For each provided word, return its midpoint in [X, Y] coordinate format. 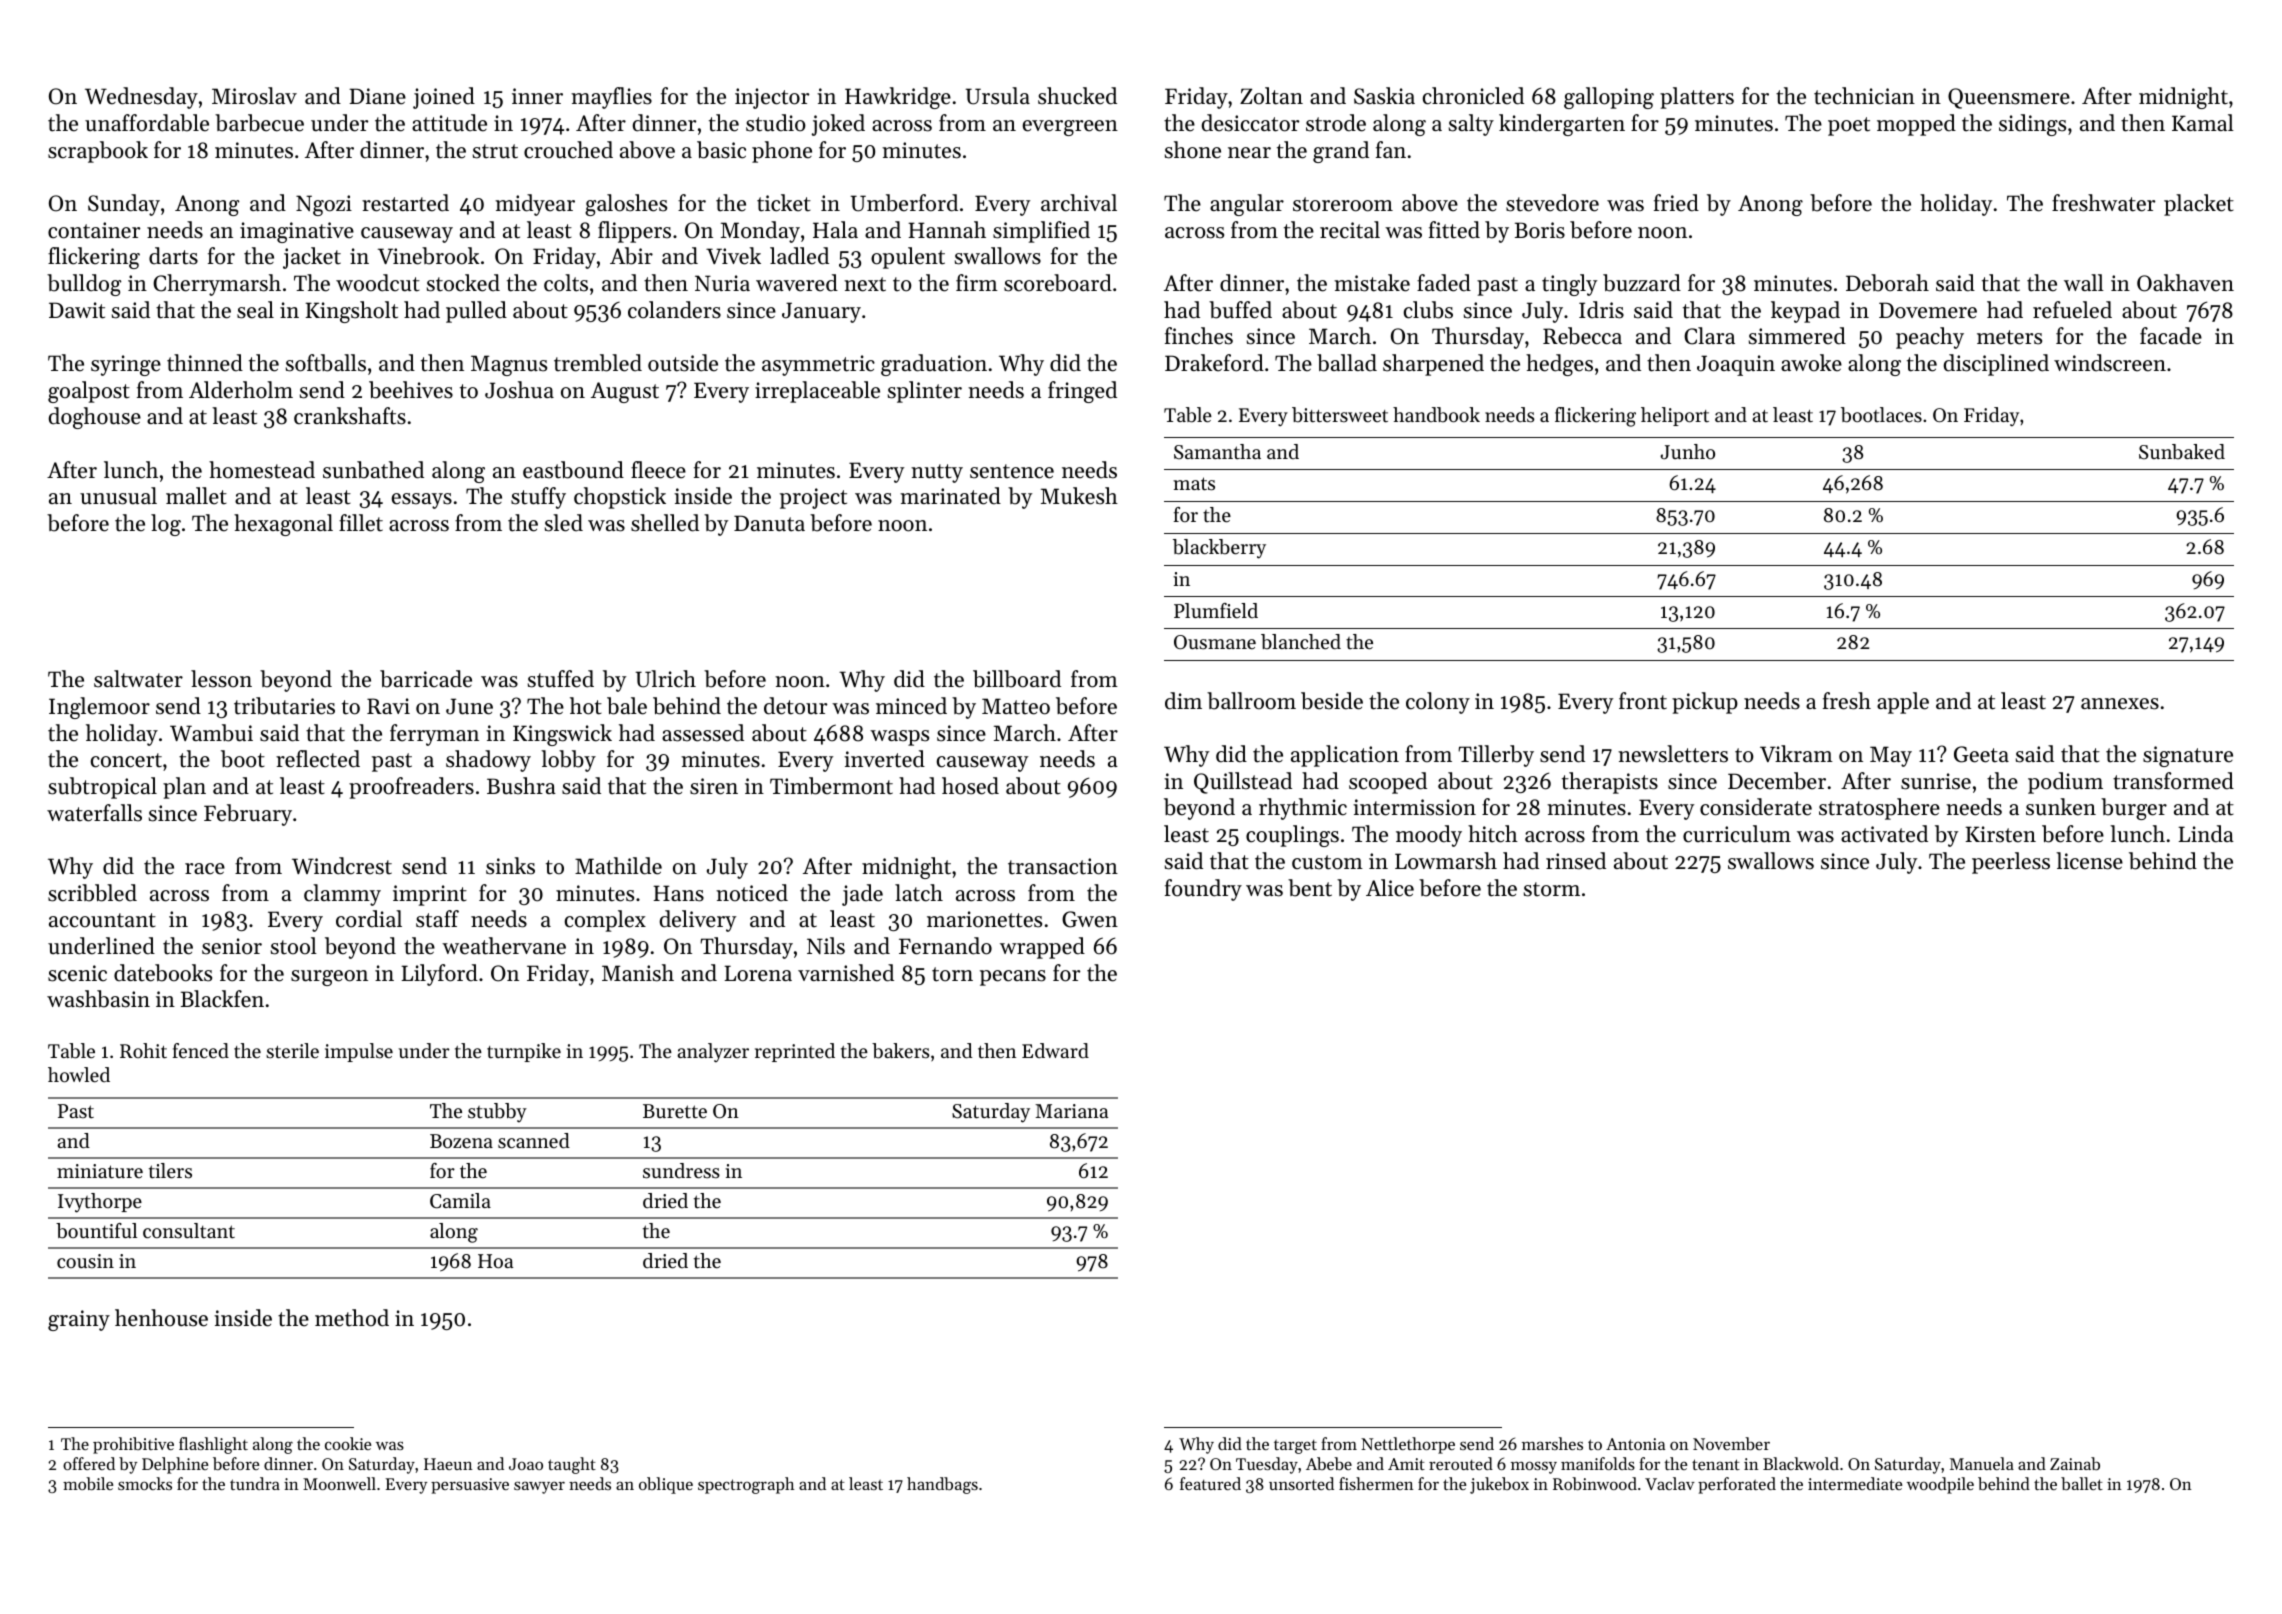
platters [1697, 98]
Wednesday [141, 98]
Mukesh [1079, 496]
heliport [1675, 416]
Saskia [1384, 96]
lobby [568, 761]
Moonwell [339, 1483]
